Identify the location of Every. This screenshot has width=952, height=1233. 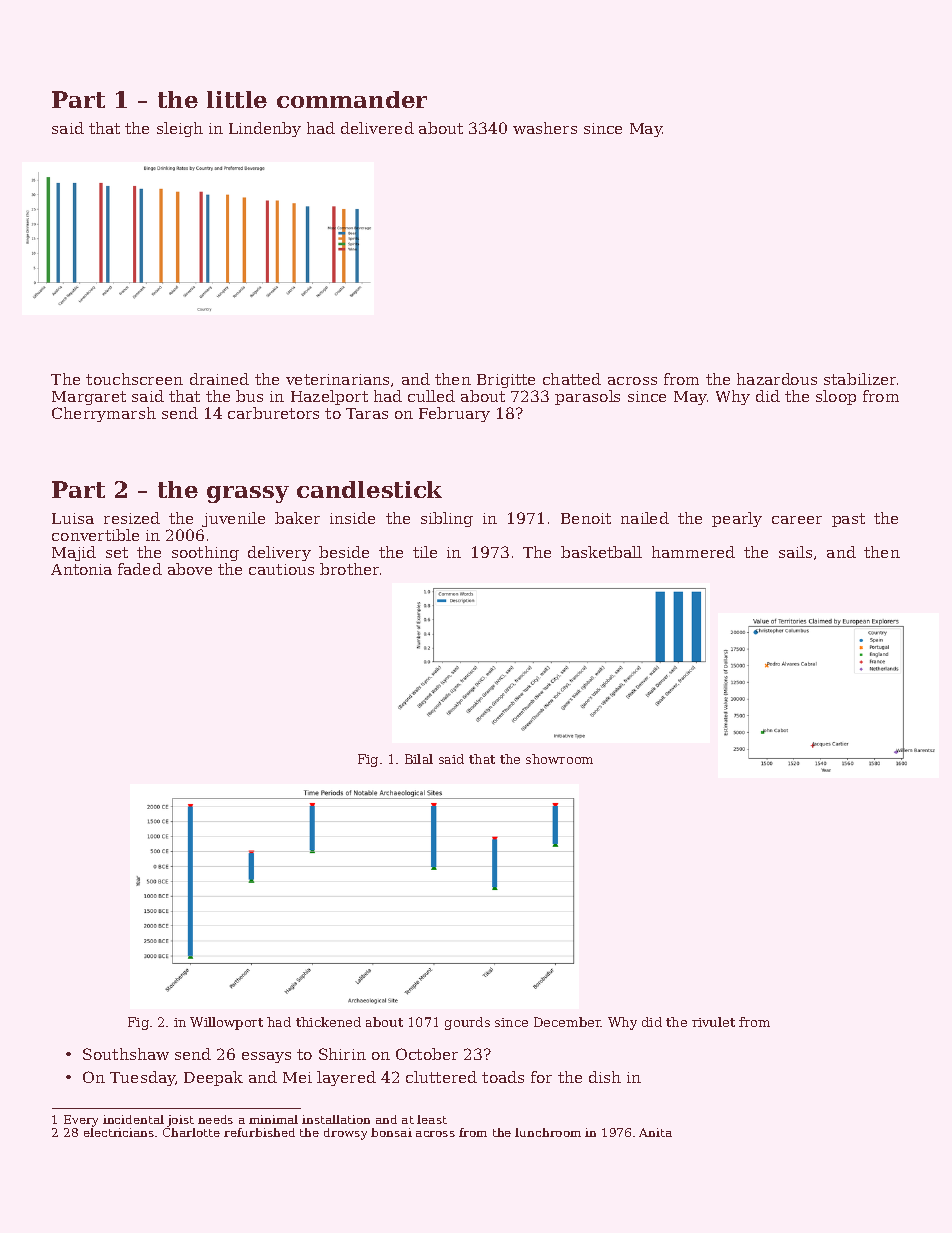
(81, 1121).
